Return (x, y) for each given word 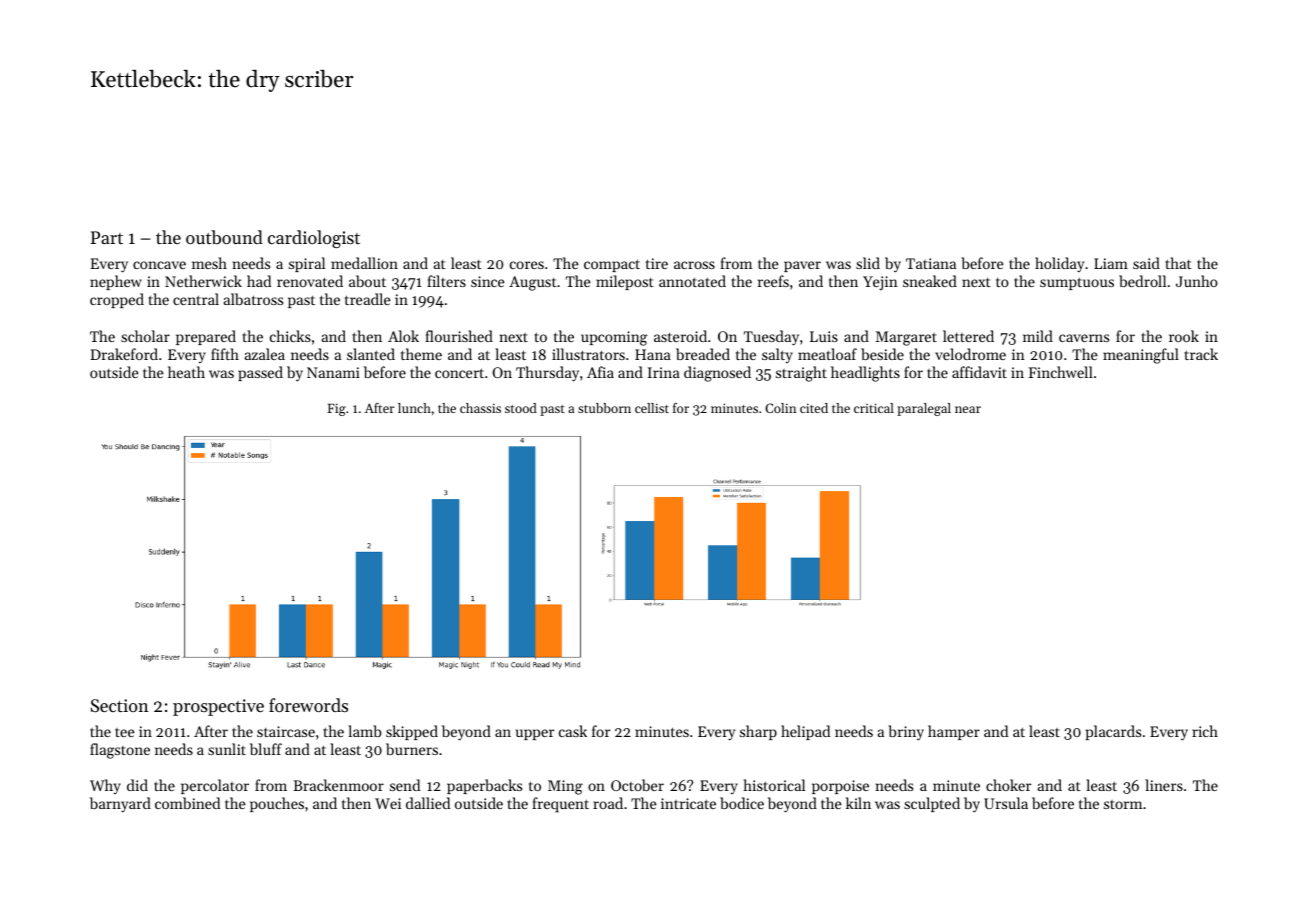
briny (906, 733)
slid (868, 263)
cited (814, 408)
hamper (954, 732)
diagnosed (717, 374)
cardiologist (314, 239)
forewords (308, 705)
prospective (218, 707)
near (968, 409)
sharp (758, 732)
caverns (1084, 338)
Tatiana (931, 263)
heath (186, 372)
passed (260, 373)
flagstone (120, 751)
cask (573, 731)
